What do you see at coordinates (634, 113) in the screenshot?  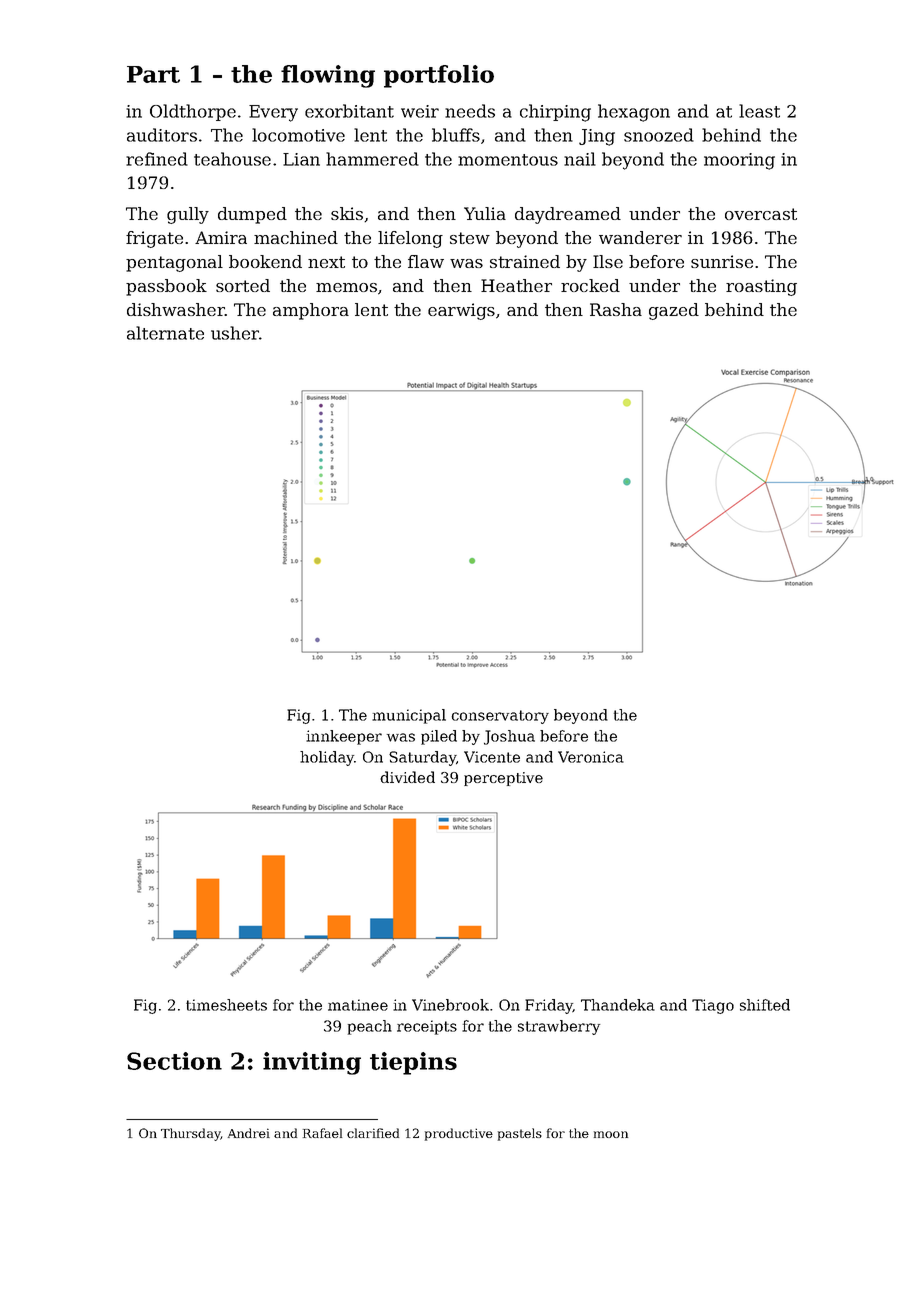 I see `hexagon` at bounding box center [634, 113].
